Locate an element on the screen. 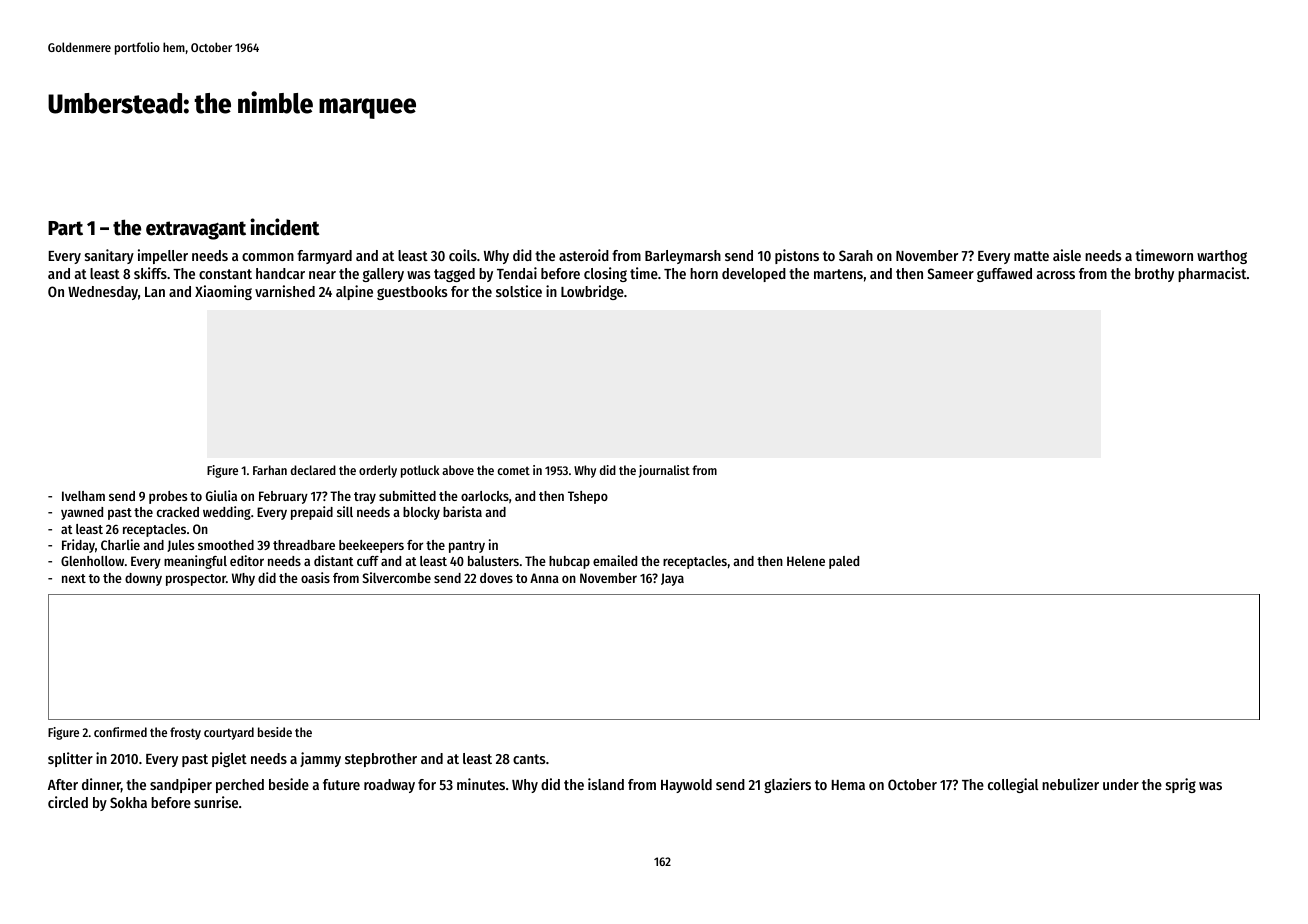  sunrise is located at coordinates (216, 802).
